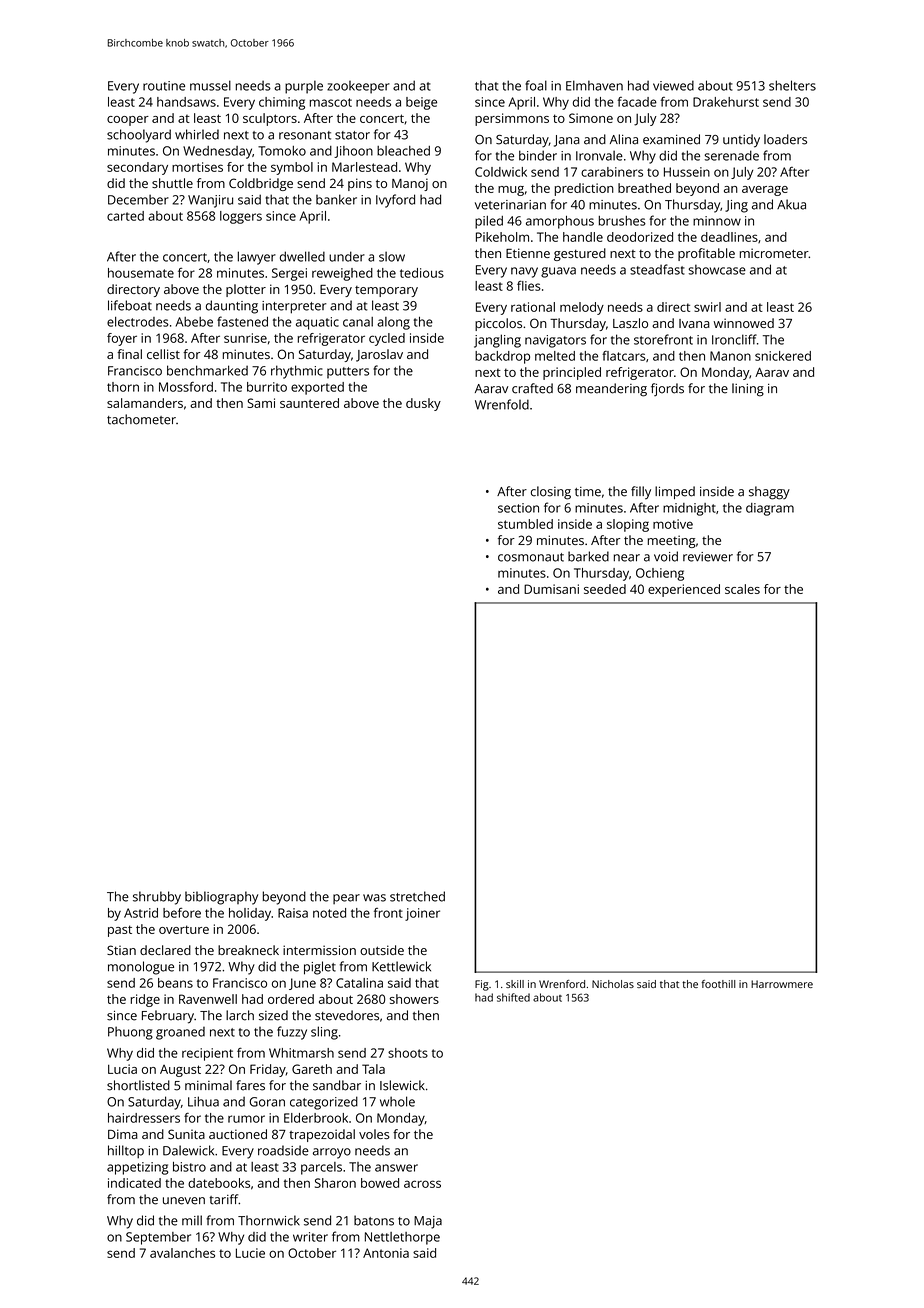 The image size is (924, 1308). Describe the element at coordinates (157, 898) in the document. I see `shrubby` at that location.
